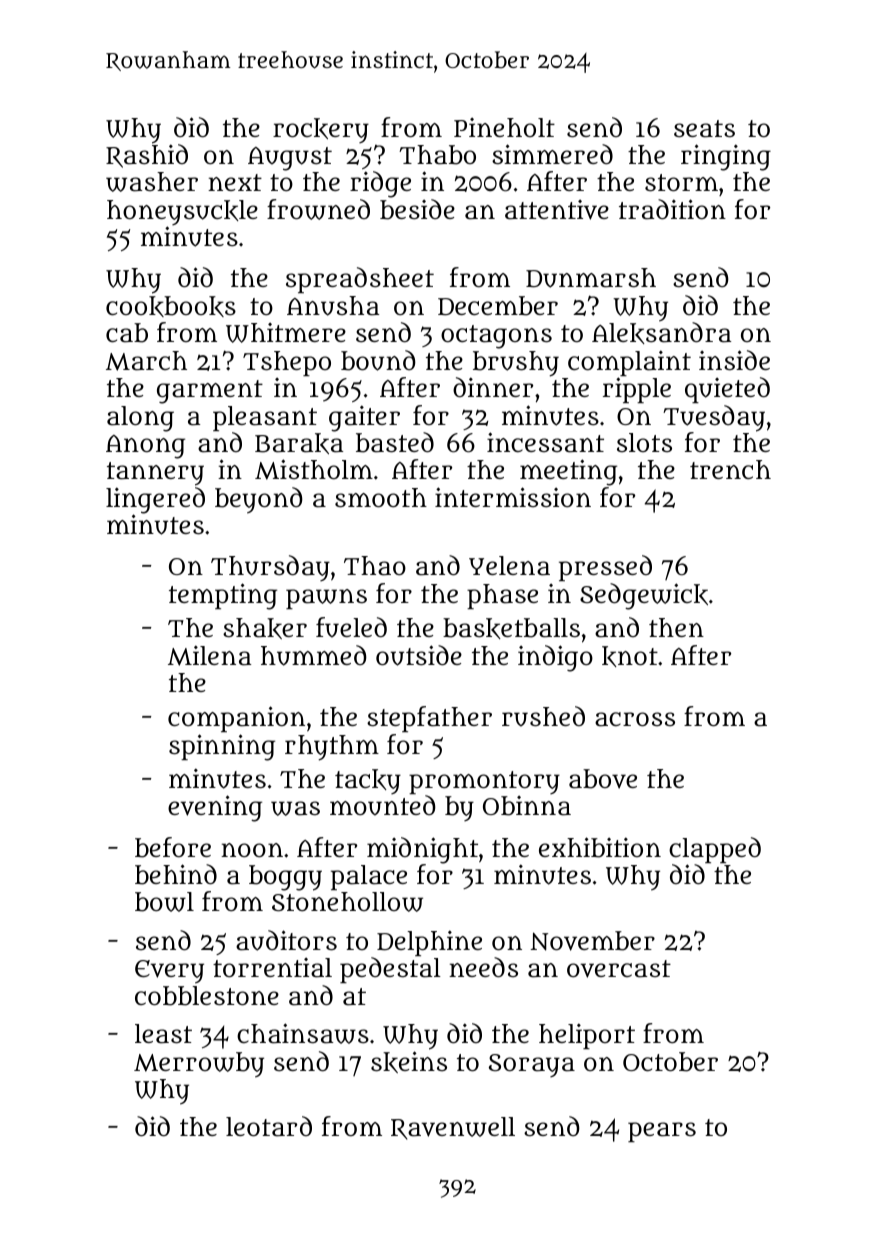 The height and width of the screenshot is (1245, 877). I want to click on seats, so click(704, 129).
